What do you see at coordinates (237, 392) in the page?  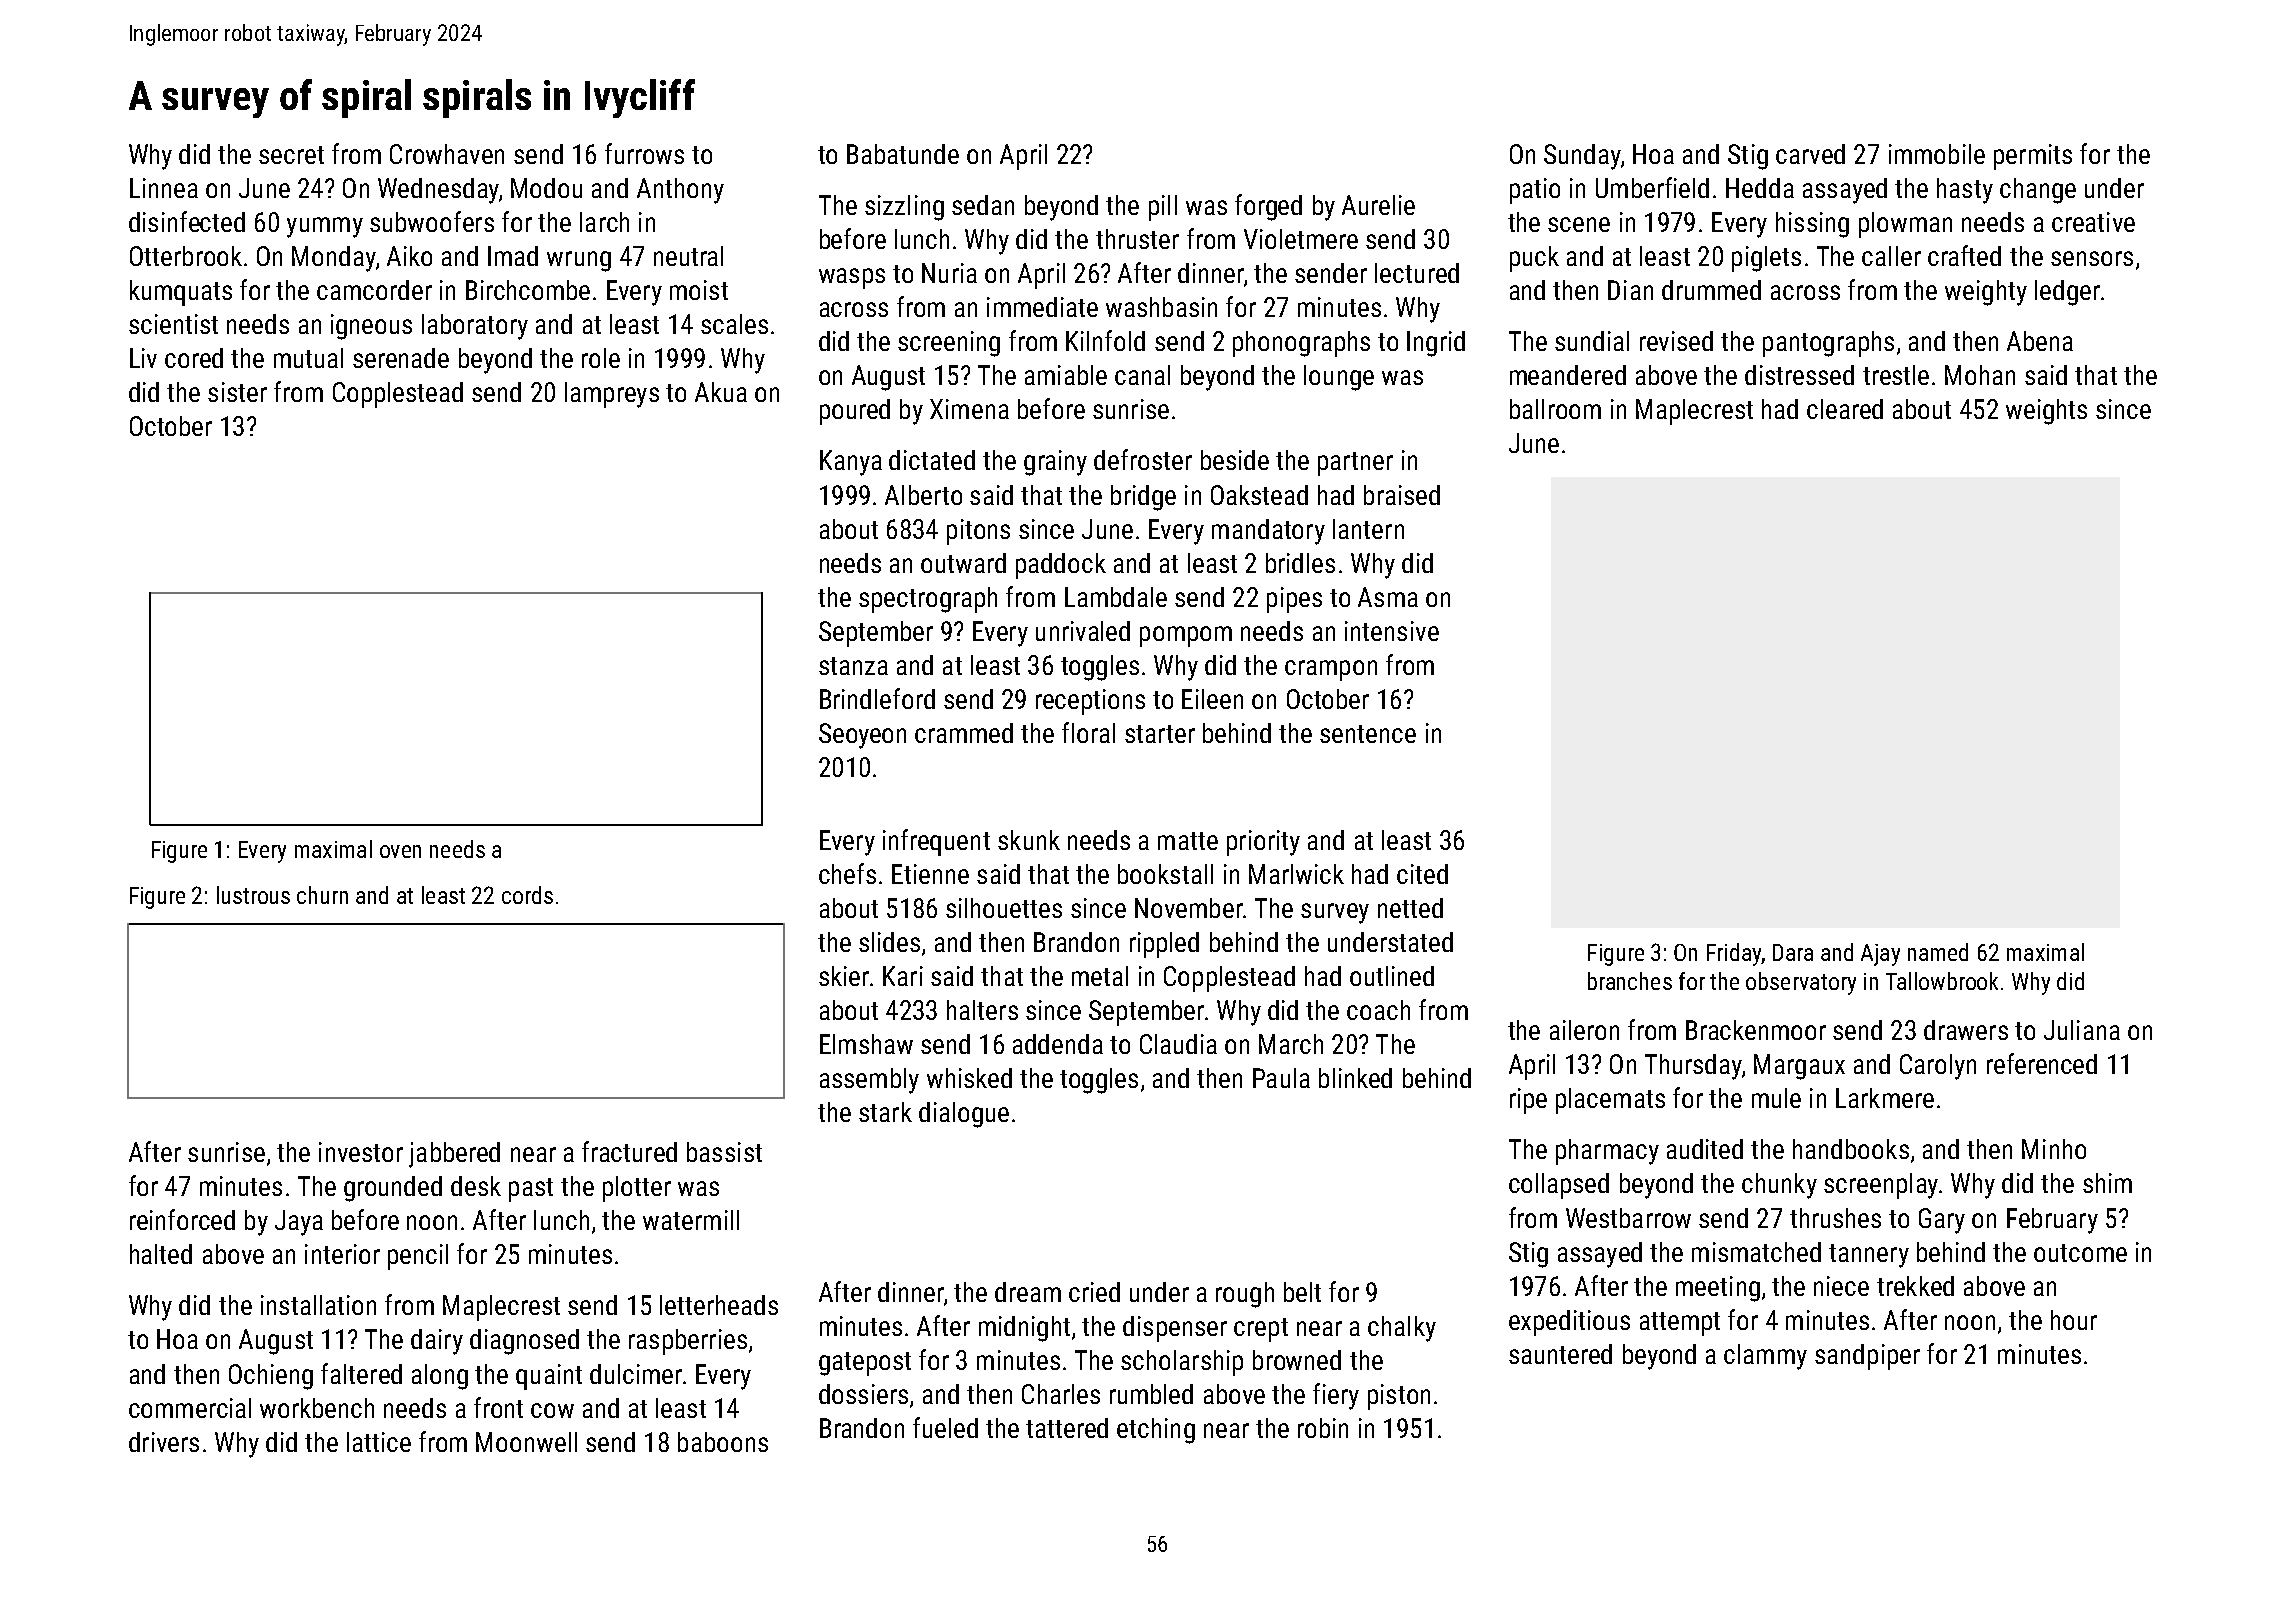 I see `sister` at bounding box center [237, 392].
